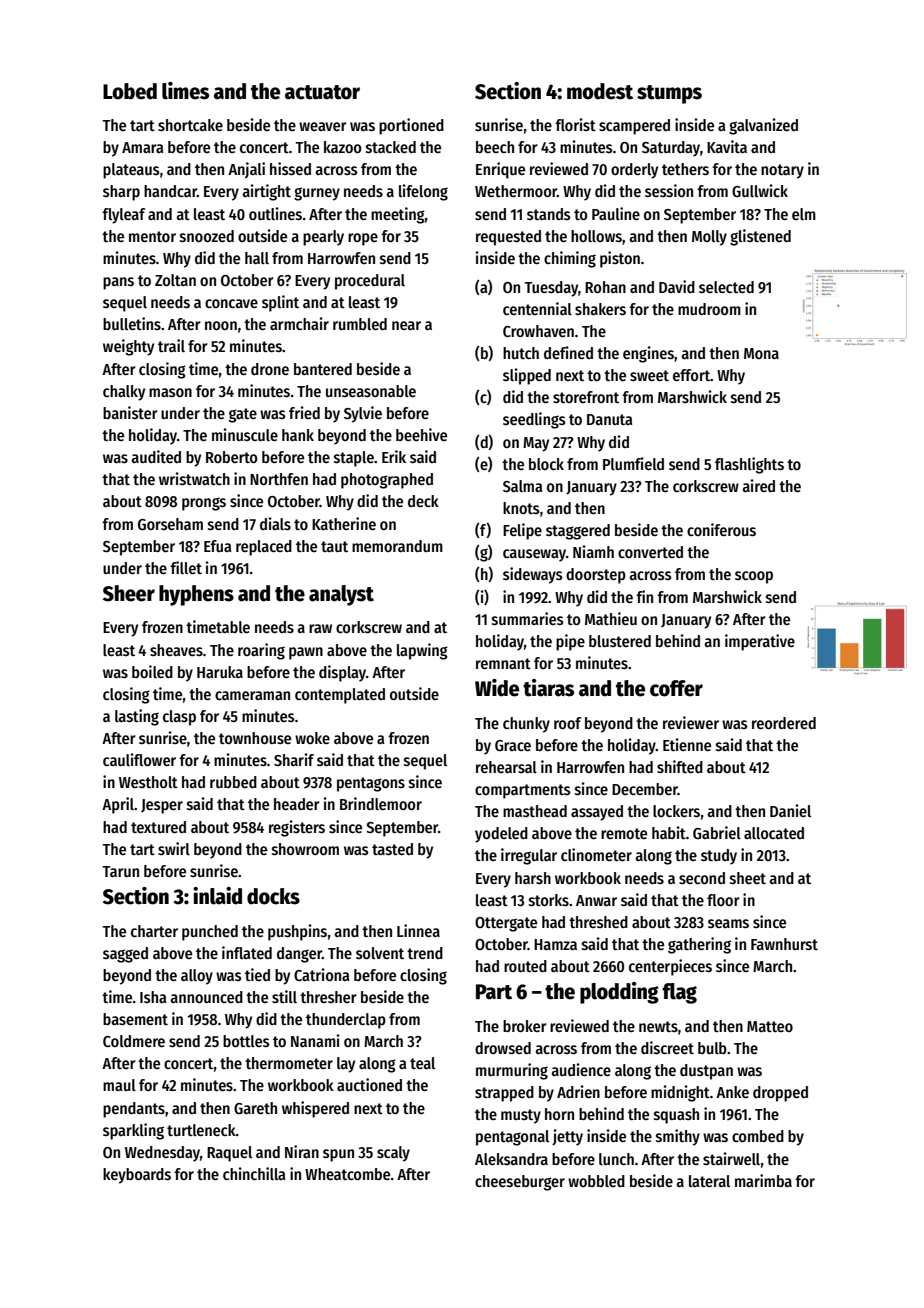 The image size is (924, 1308). What do you see at coordinates (503, 663) in the page?
I see `remnant` at bounding box center [503, 663].
